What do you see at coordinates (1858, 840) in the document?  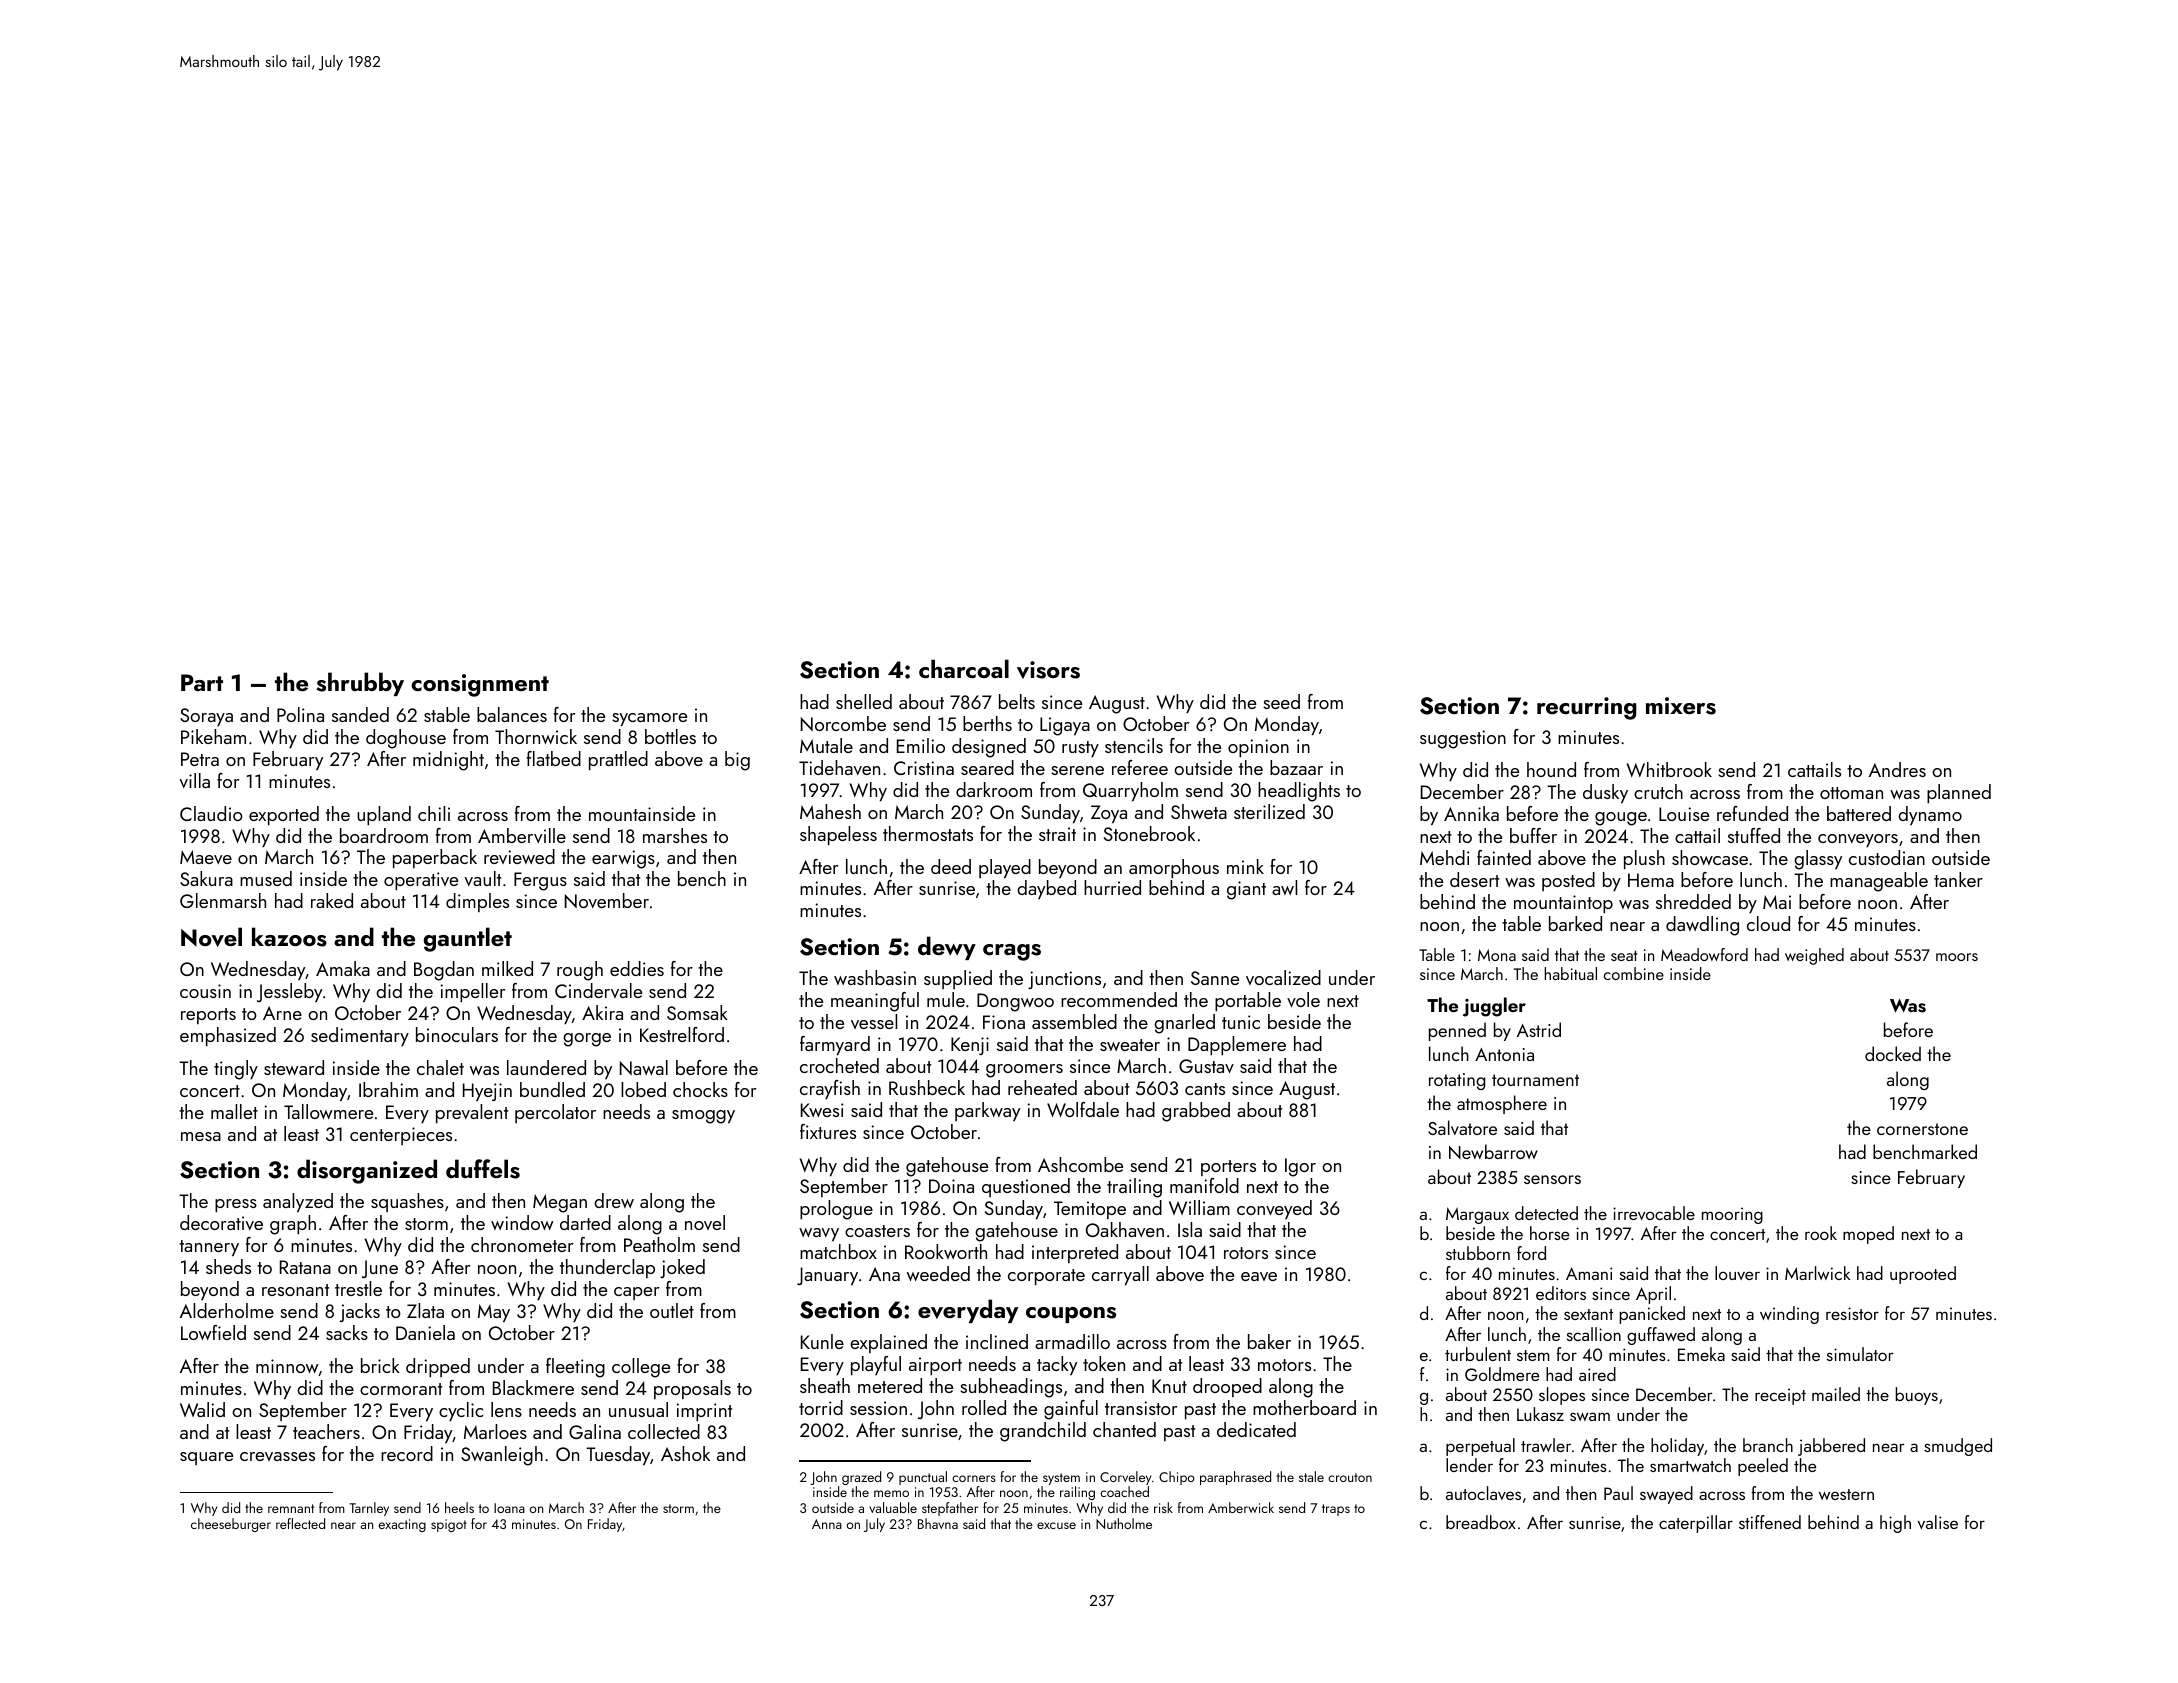 I see `conveyors` at bounding box center [1858, 840].
